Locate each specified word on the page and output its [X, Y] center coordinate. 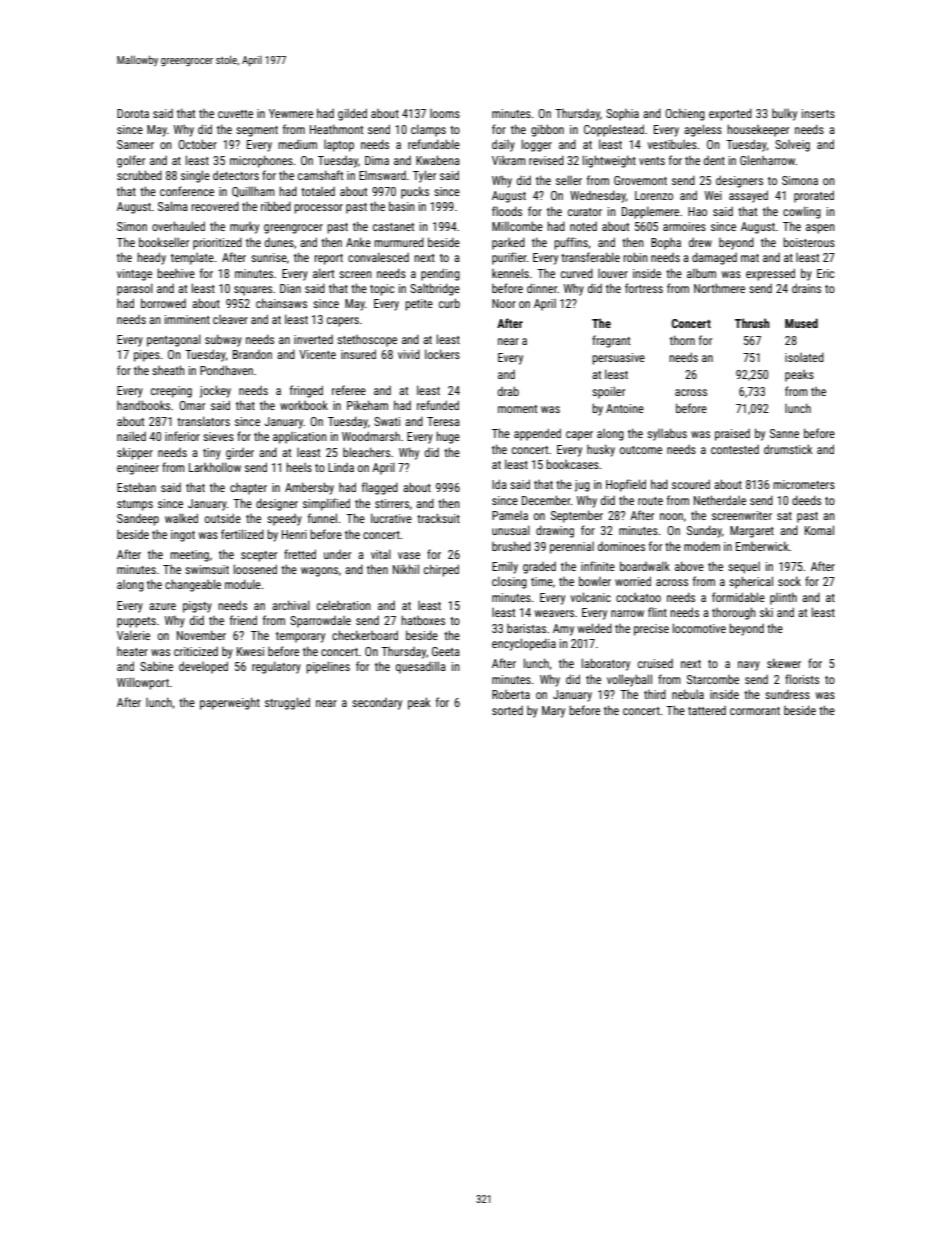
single [195, 176]
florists [802, 679]
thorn [682, 340]
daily [503, 145]
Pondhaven [226, 370]
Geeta [446, 651]
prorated [814, 196]
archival [291, 605]
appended [537, 434]
